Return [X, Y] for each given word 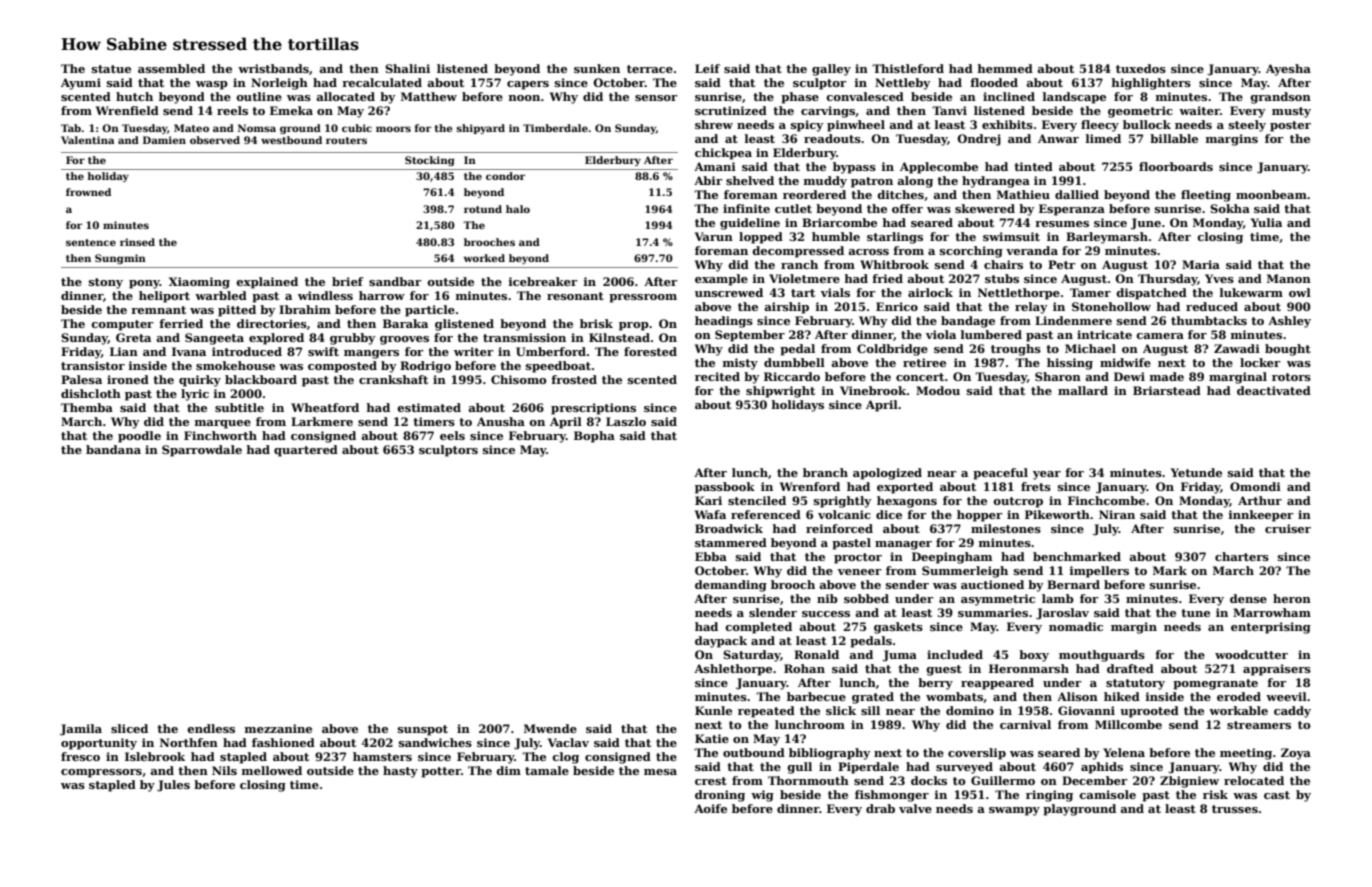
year [1047, 475]
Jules [173, 786]
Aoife [710, 808]
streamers [1259, 725]
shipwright [780, 392]
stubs [1002, 278]
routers [346, 140]
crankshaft [393, 379]
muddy [825, 182]
